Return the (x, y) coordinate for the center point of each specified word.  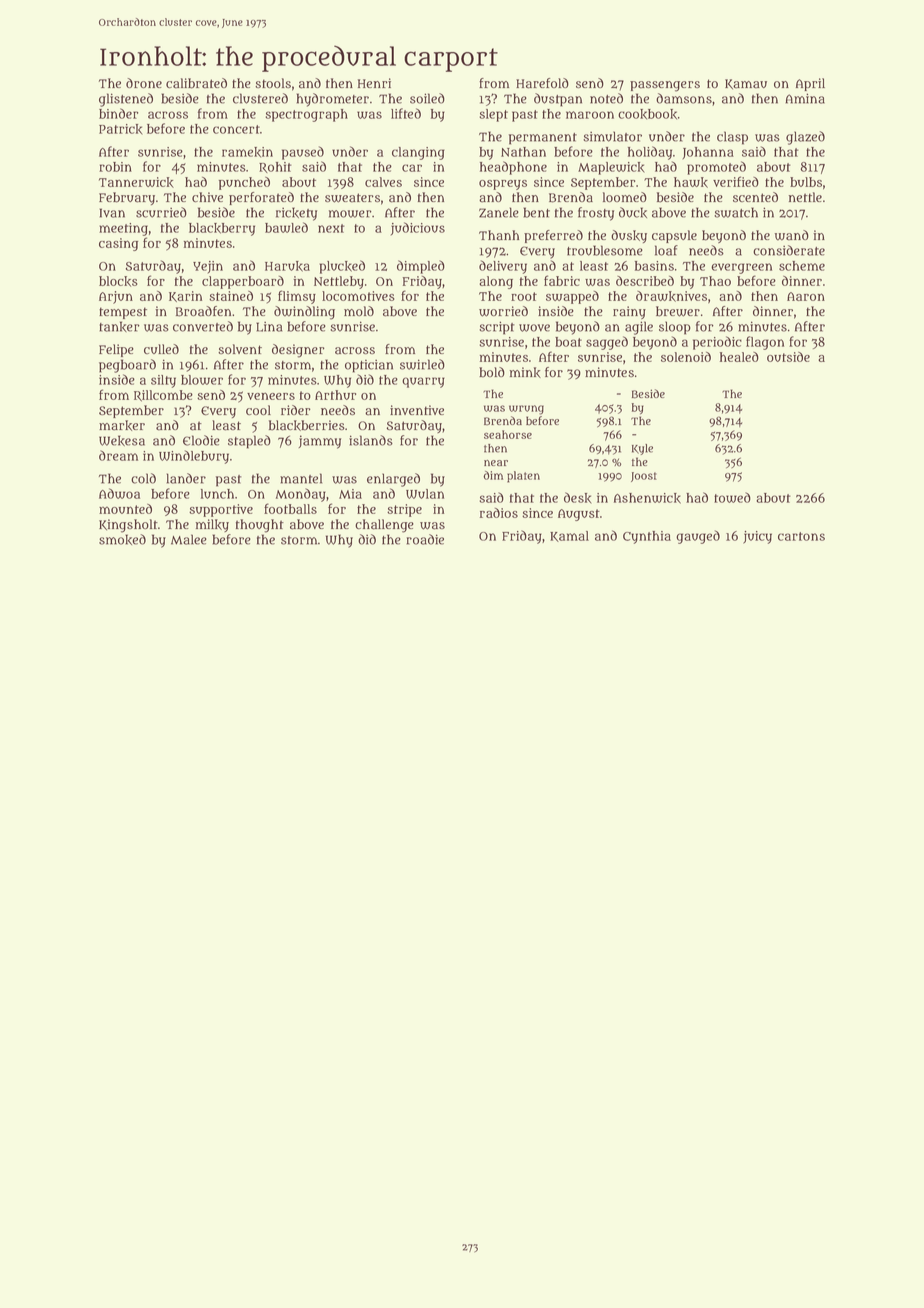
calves (383, 182)
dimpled (421, 267)
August (579, 515)
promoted (716, 168)
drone (144, 83)
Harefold (542, 83)
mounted (125, 509)
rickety (296, 214)
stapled (249, 442)
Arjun (116, 297)
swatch (736, 212)
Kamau (746, 84)
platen (523, 477)
